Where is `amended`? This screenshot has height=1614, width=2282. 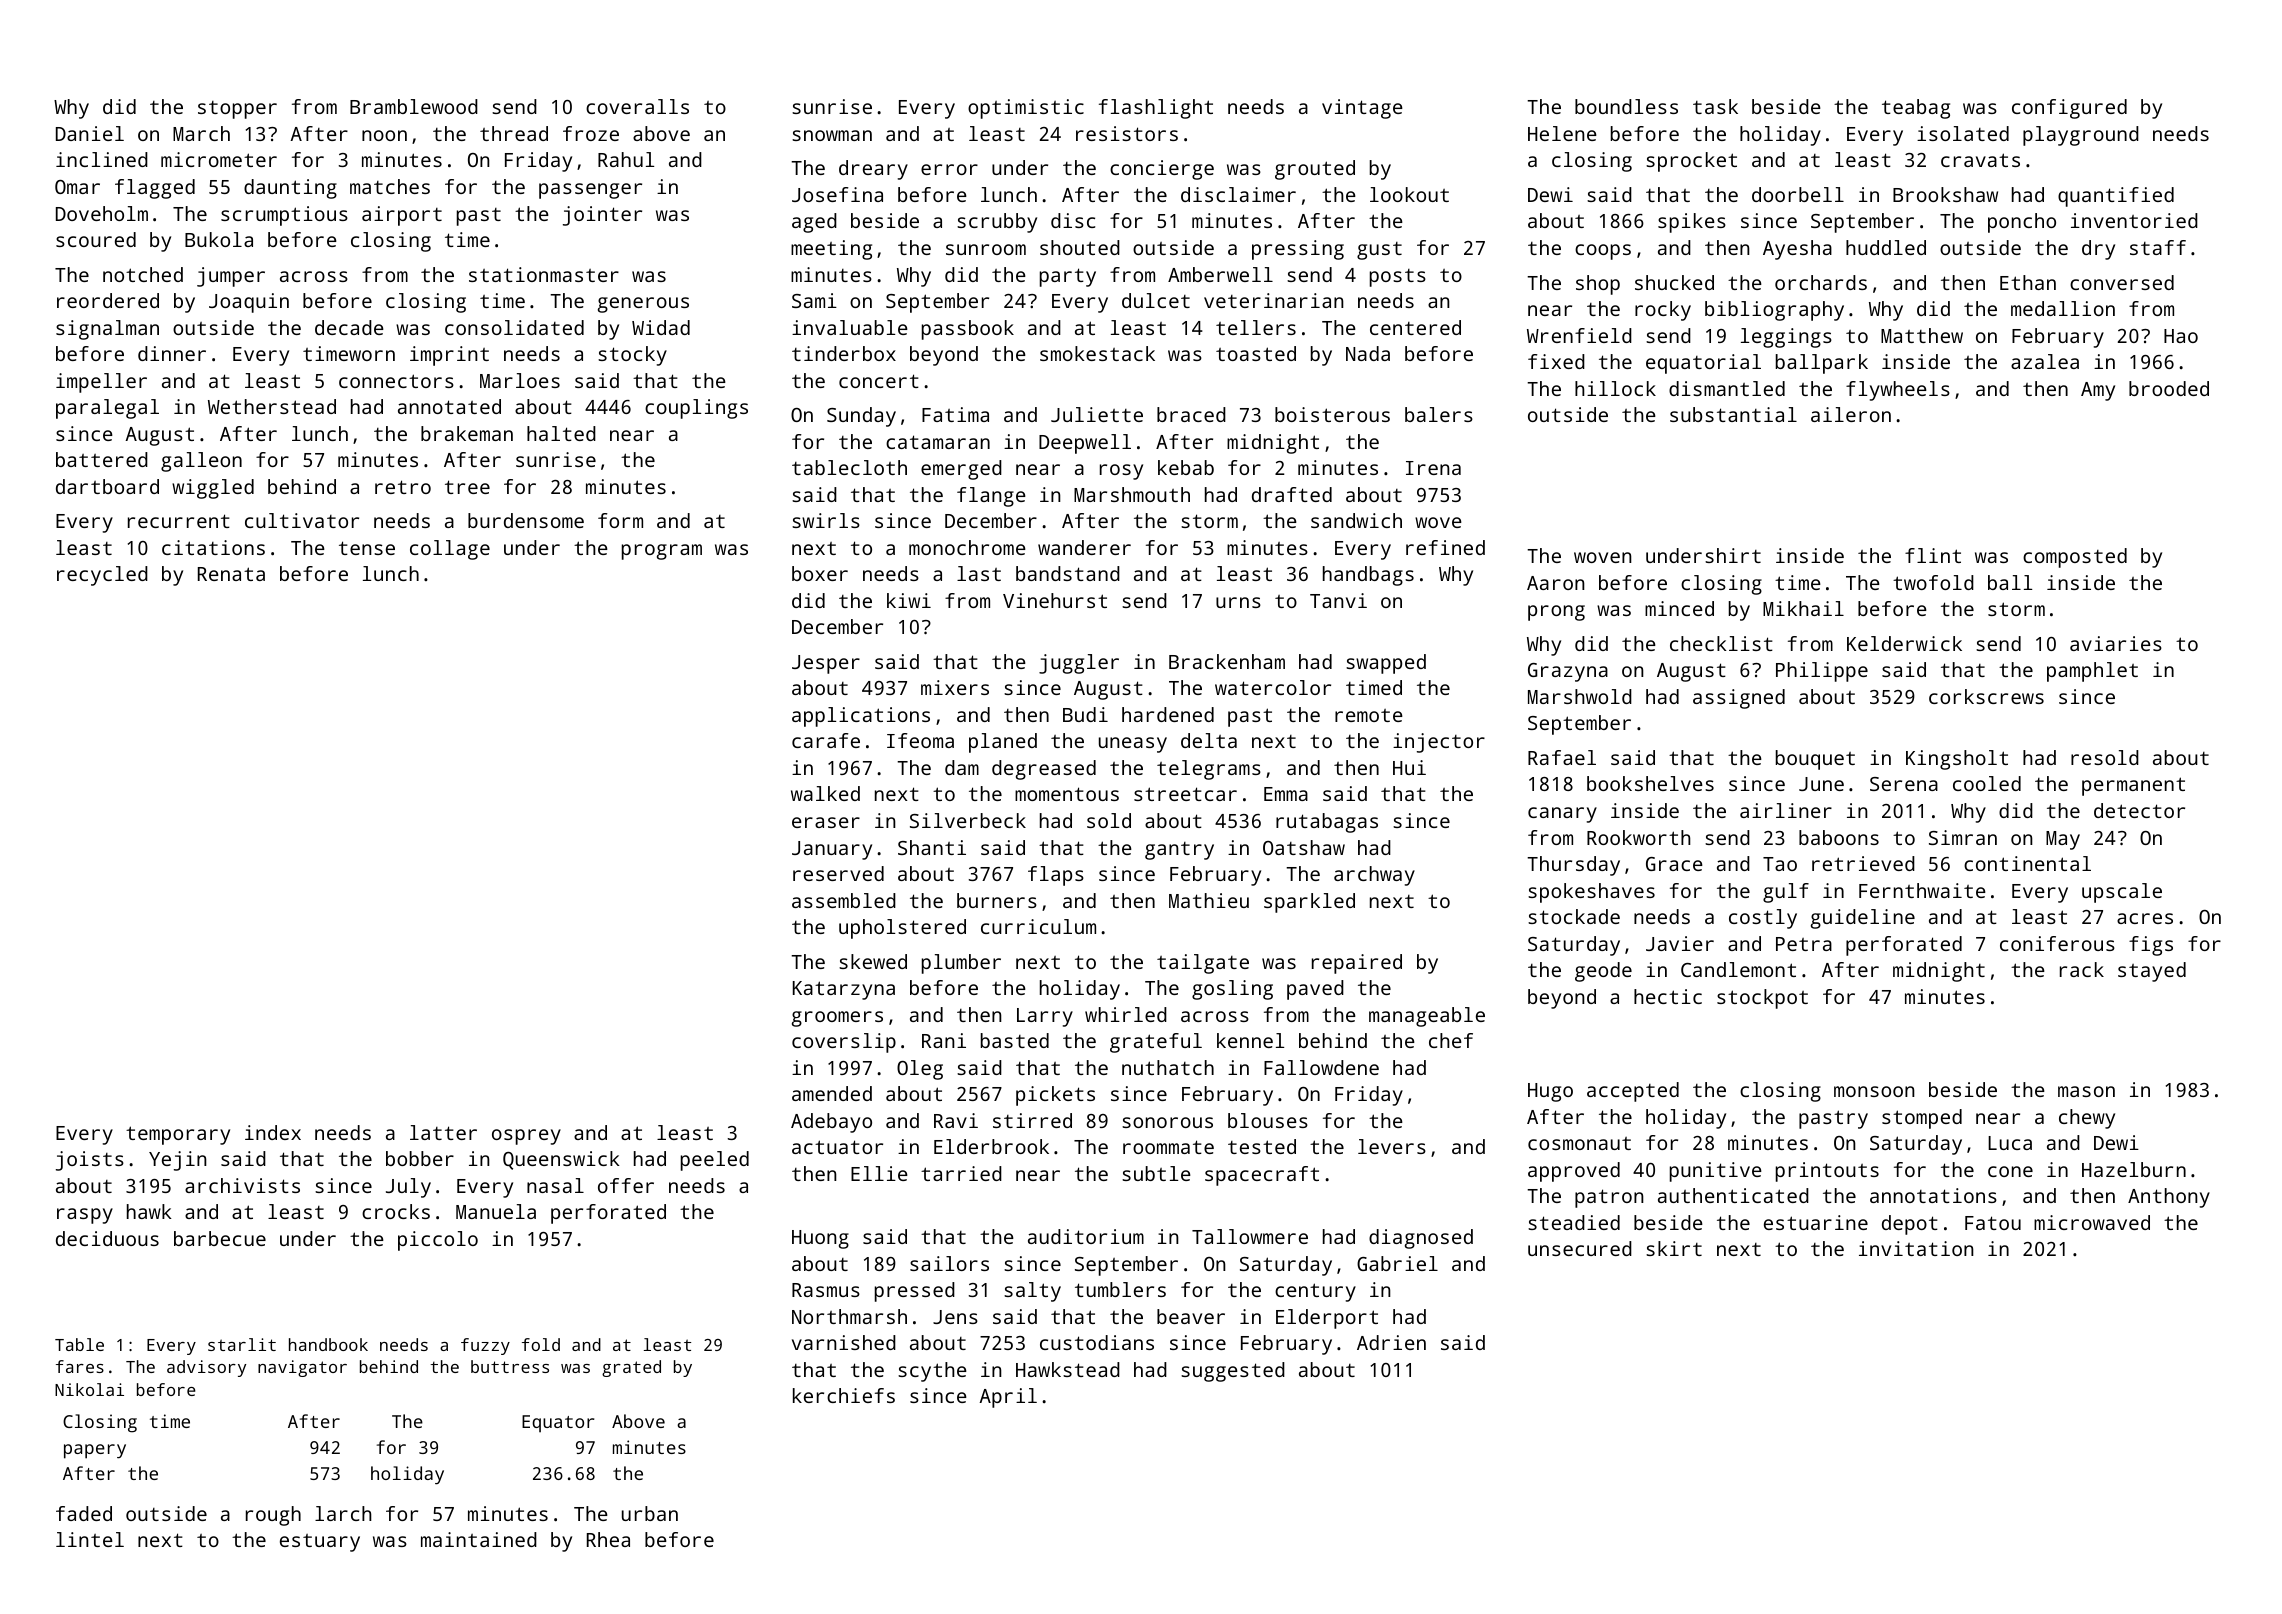
amended is located at coordinates (832, 1093).
